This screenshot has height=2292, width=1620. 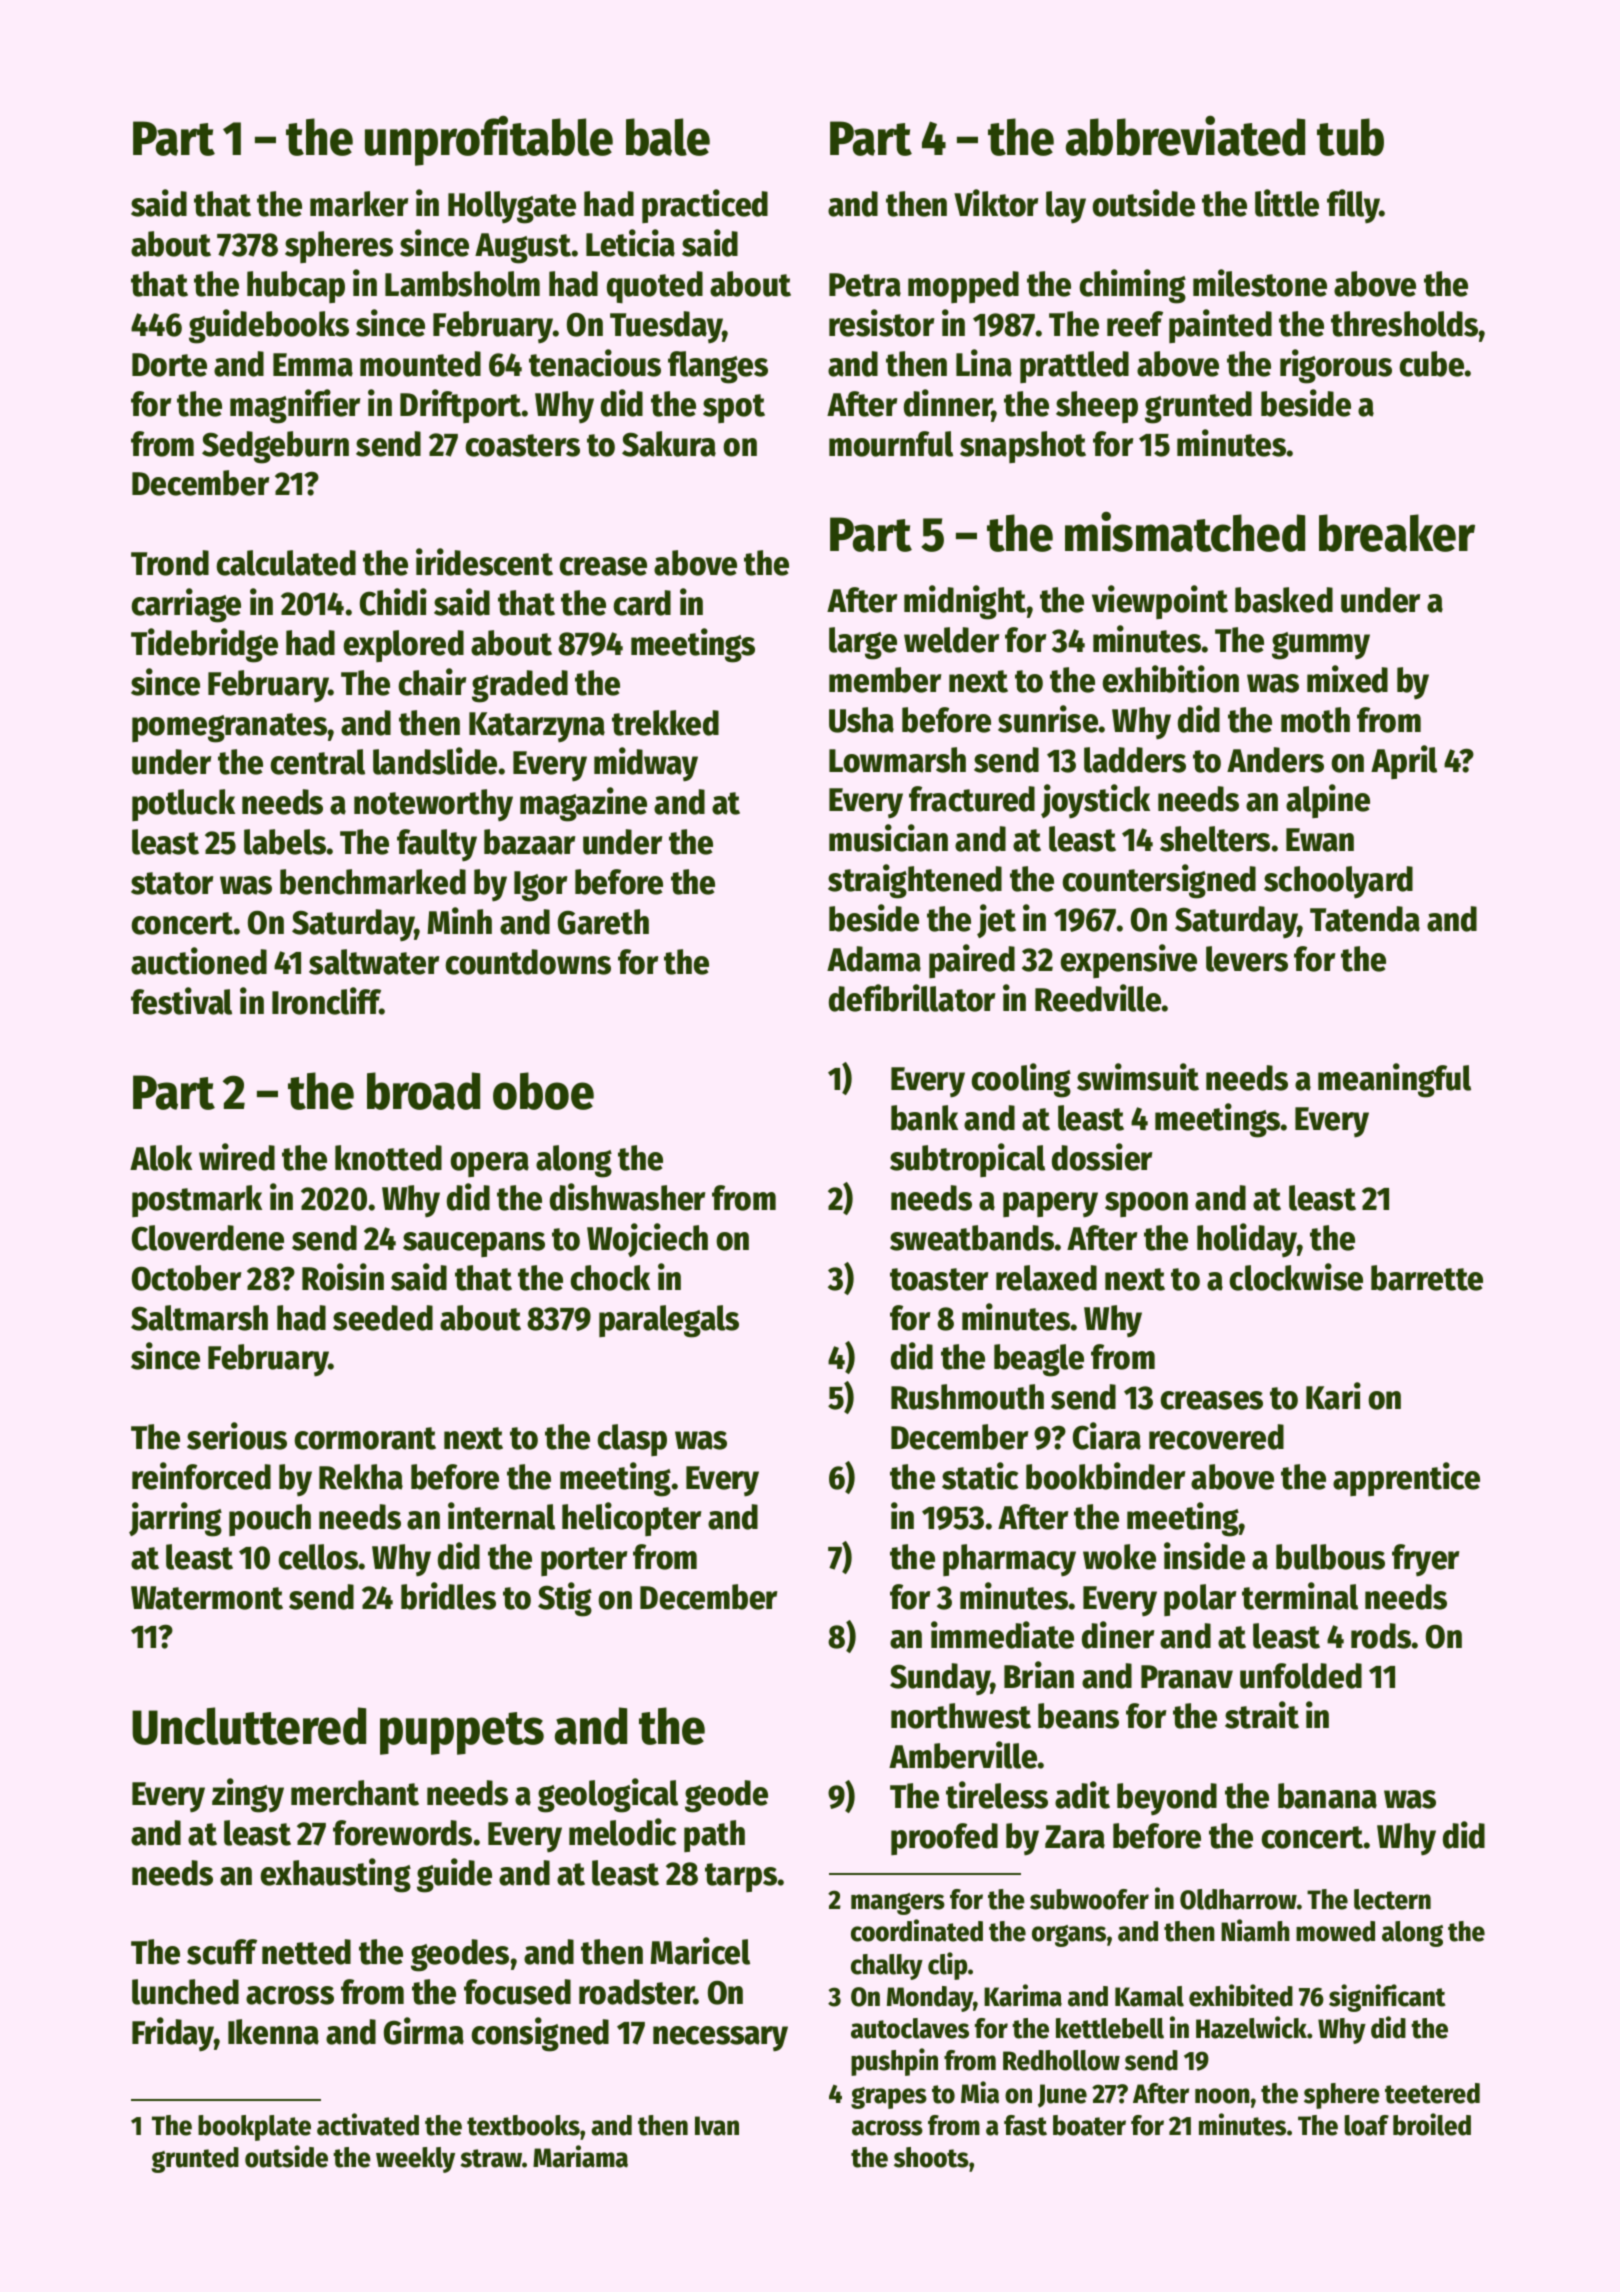 What do you see at coordinates (343, 1277) in the screenshot?
I see `Roisin` at bounding box center [343, 1277].
